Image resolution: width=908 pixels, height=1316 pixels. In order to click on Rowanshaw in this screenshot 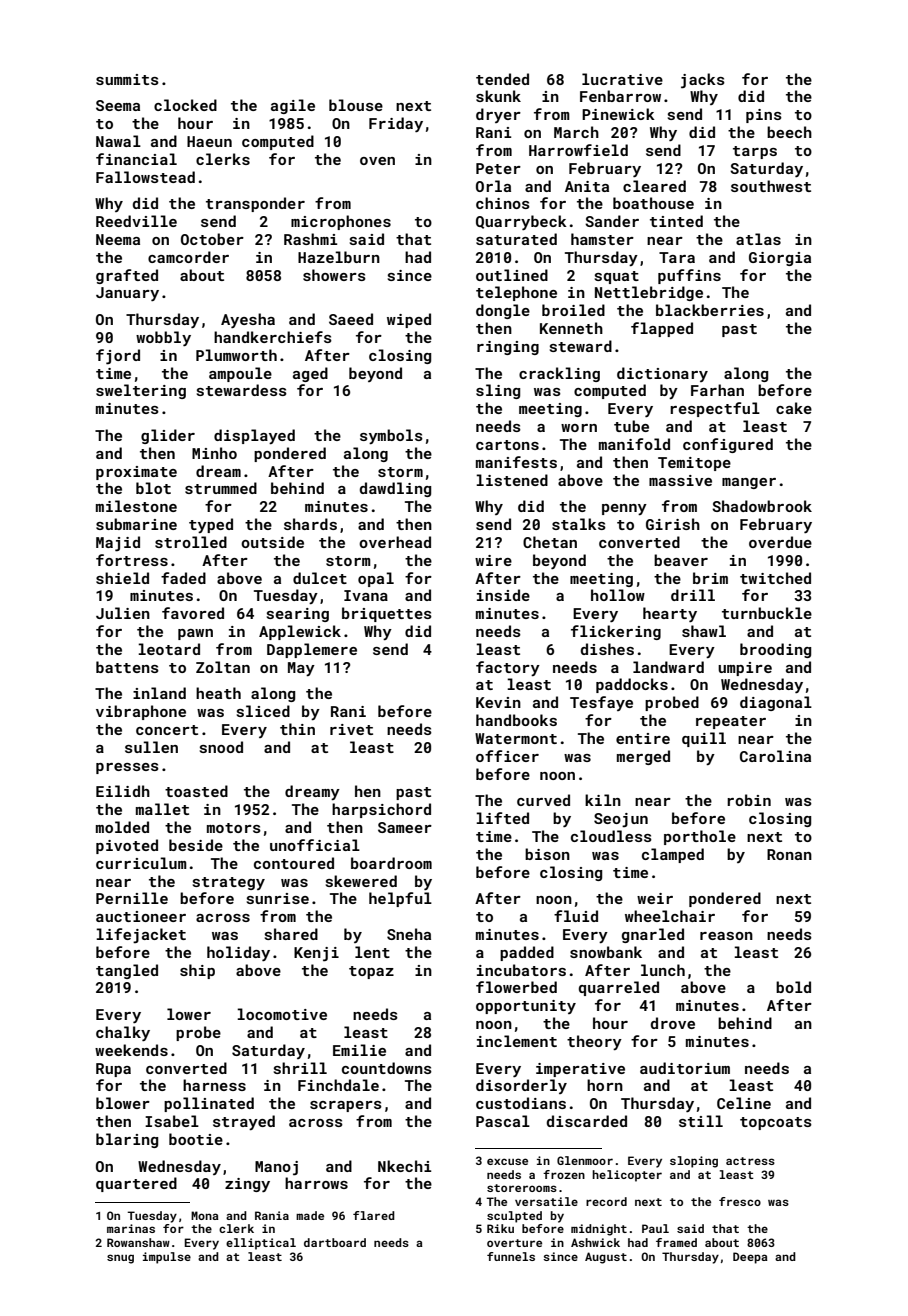, I will do `click(138, 1242)`.
